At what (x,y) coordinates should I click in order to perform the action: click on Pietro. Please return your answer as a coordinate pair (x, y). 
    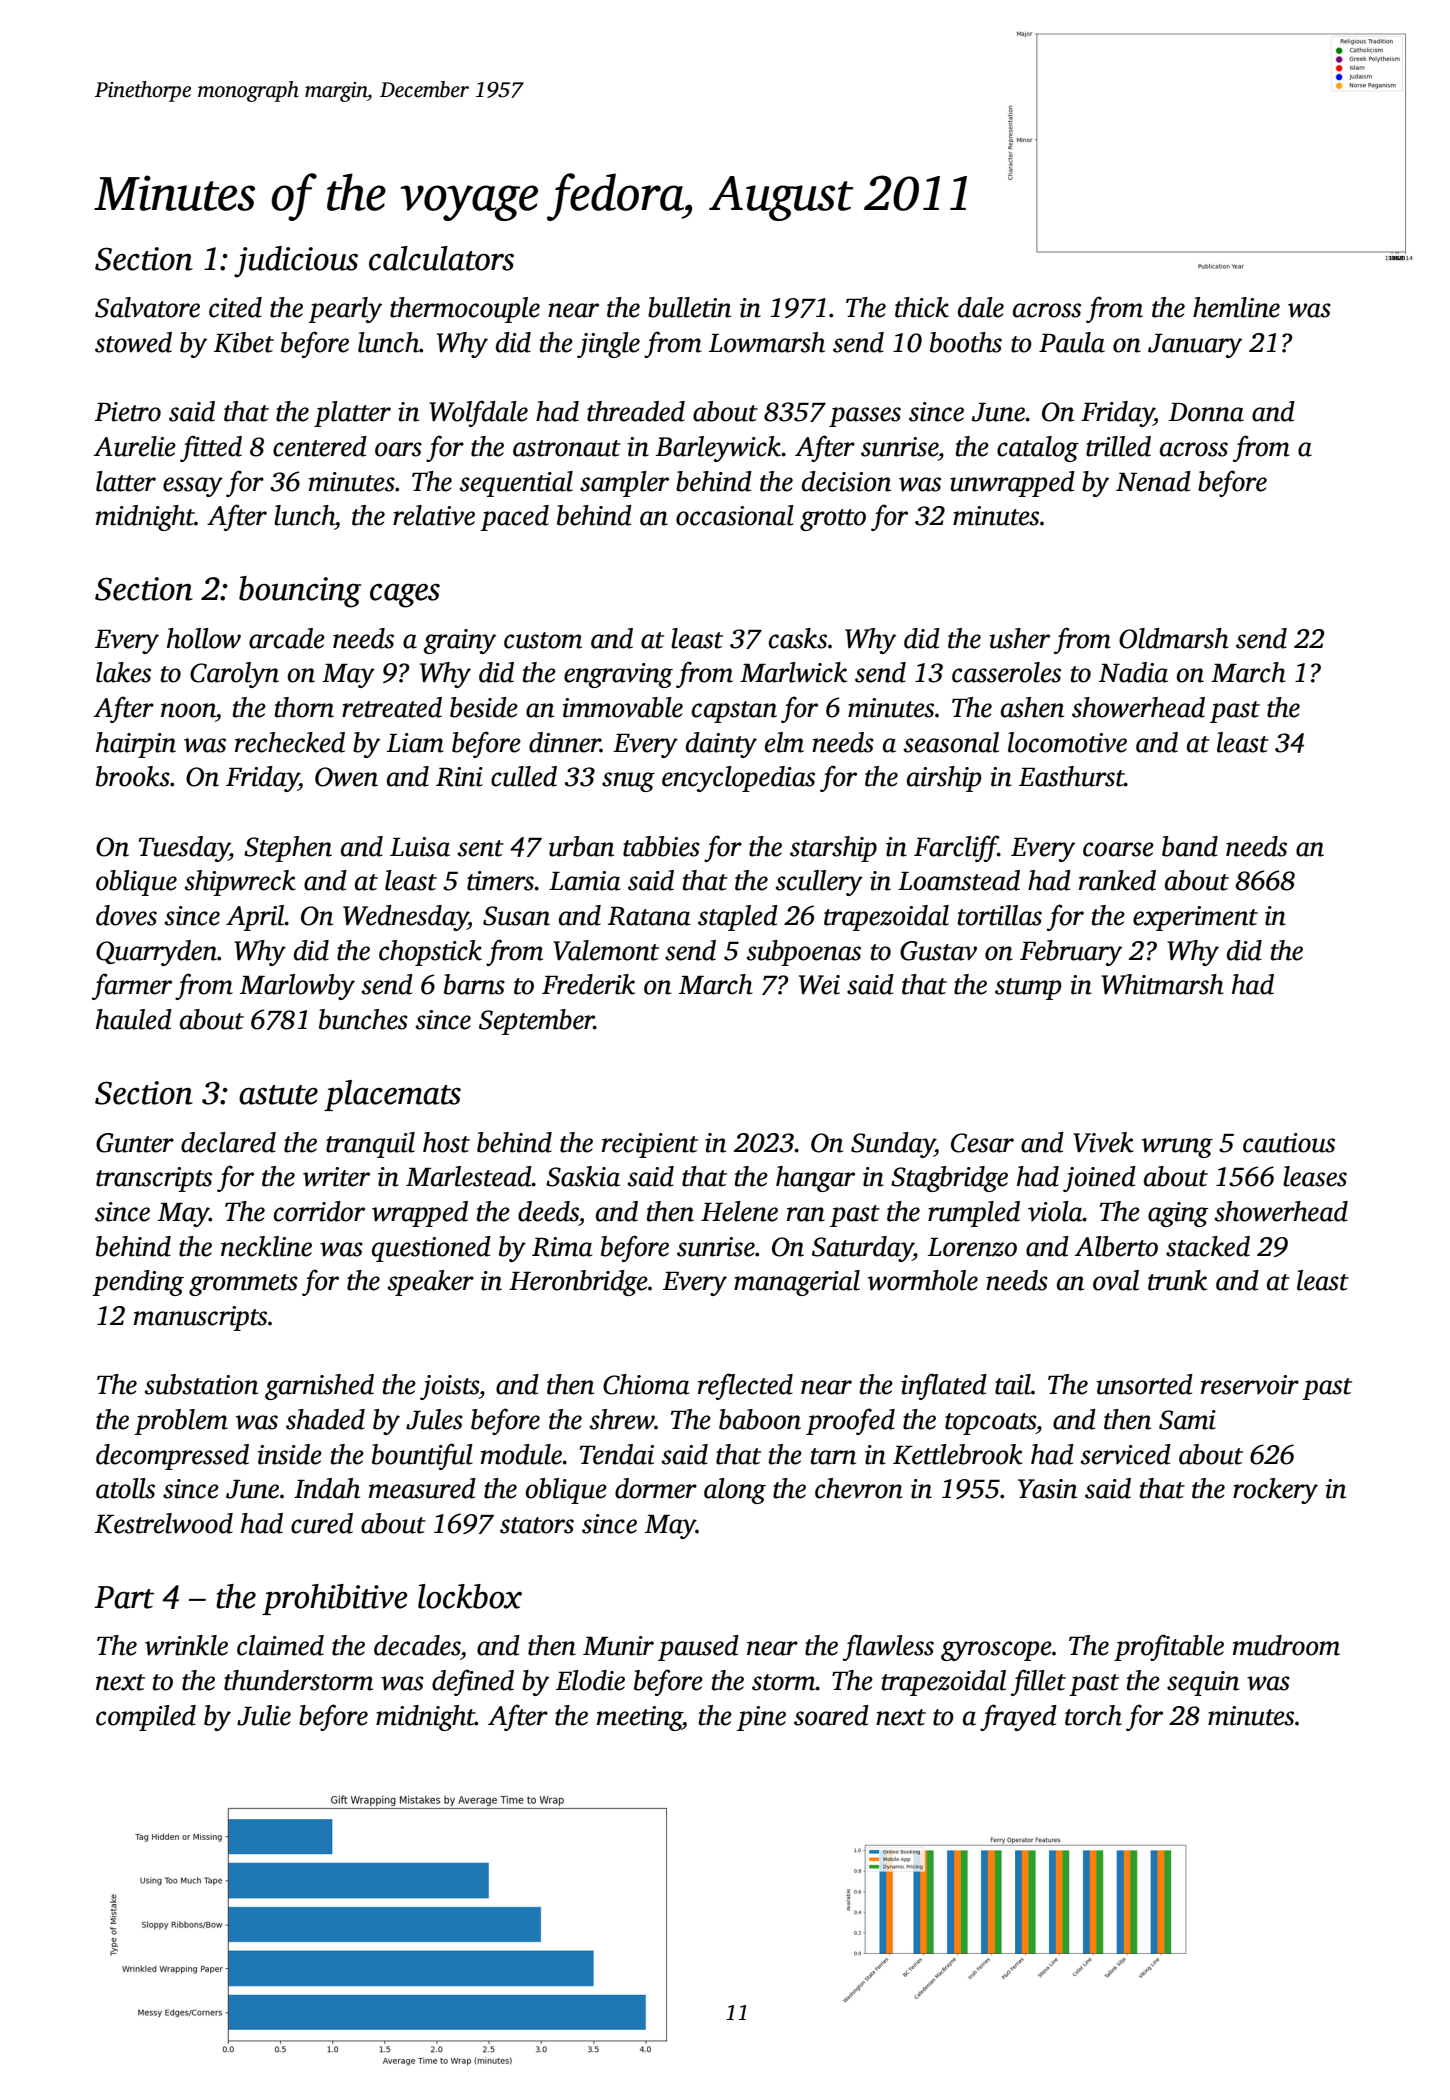
    Looking at the image, I should click on (128, 412).
